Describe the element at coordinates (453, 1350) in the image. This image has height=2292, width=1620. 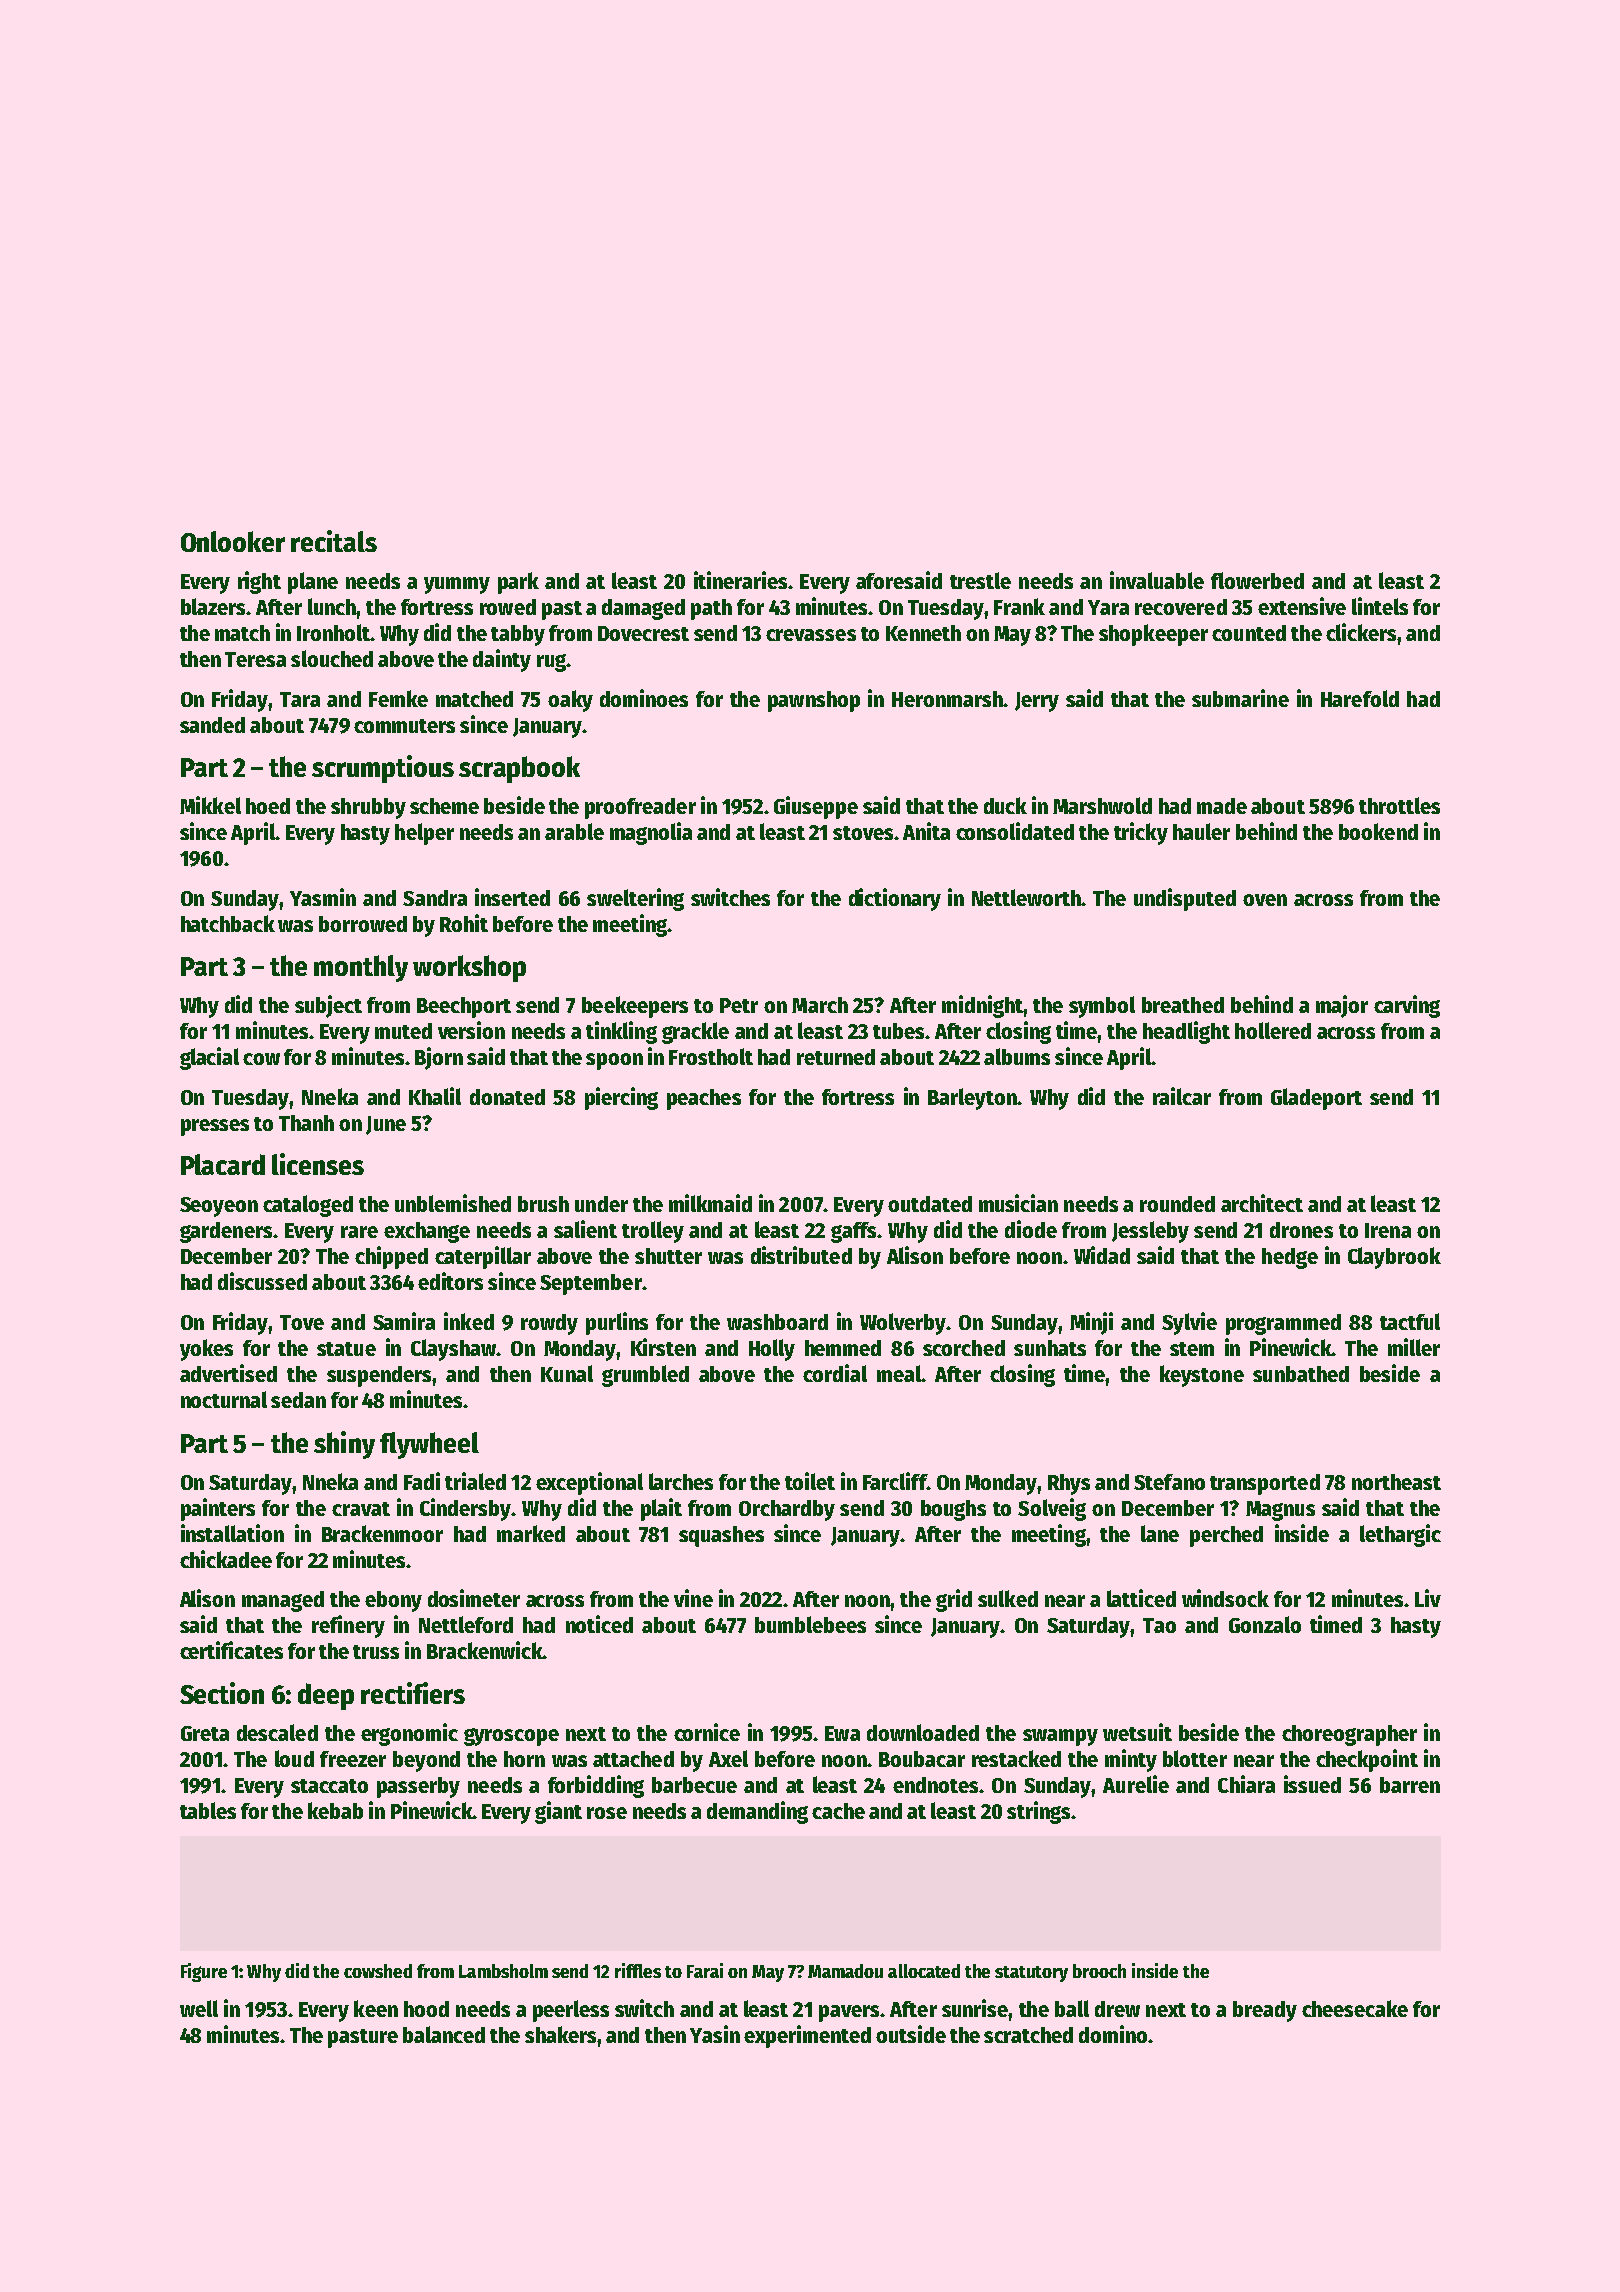
I see `Clayshaw` at that location.
